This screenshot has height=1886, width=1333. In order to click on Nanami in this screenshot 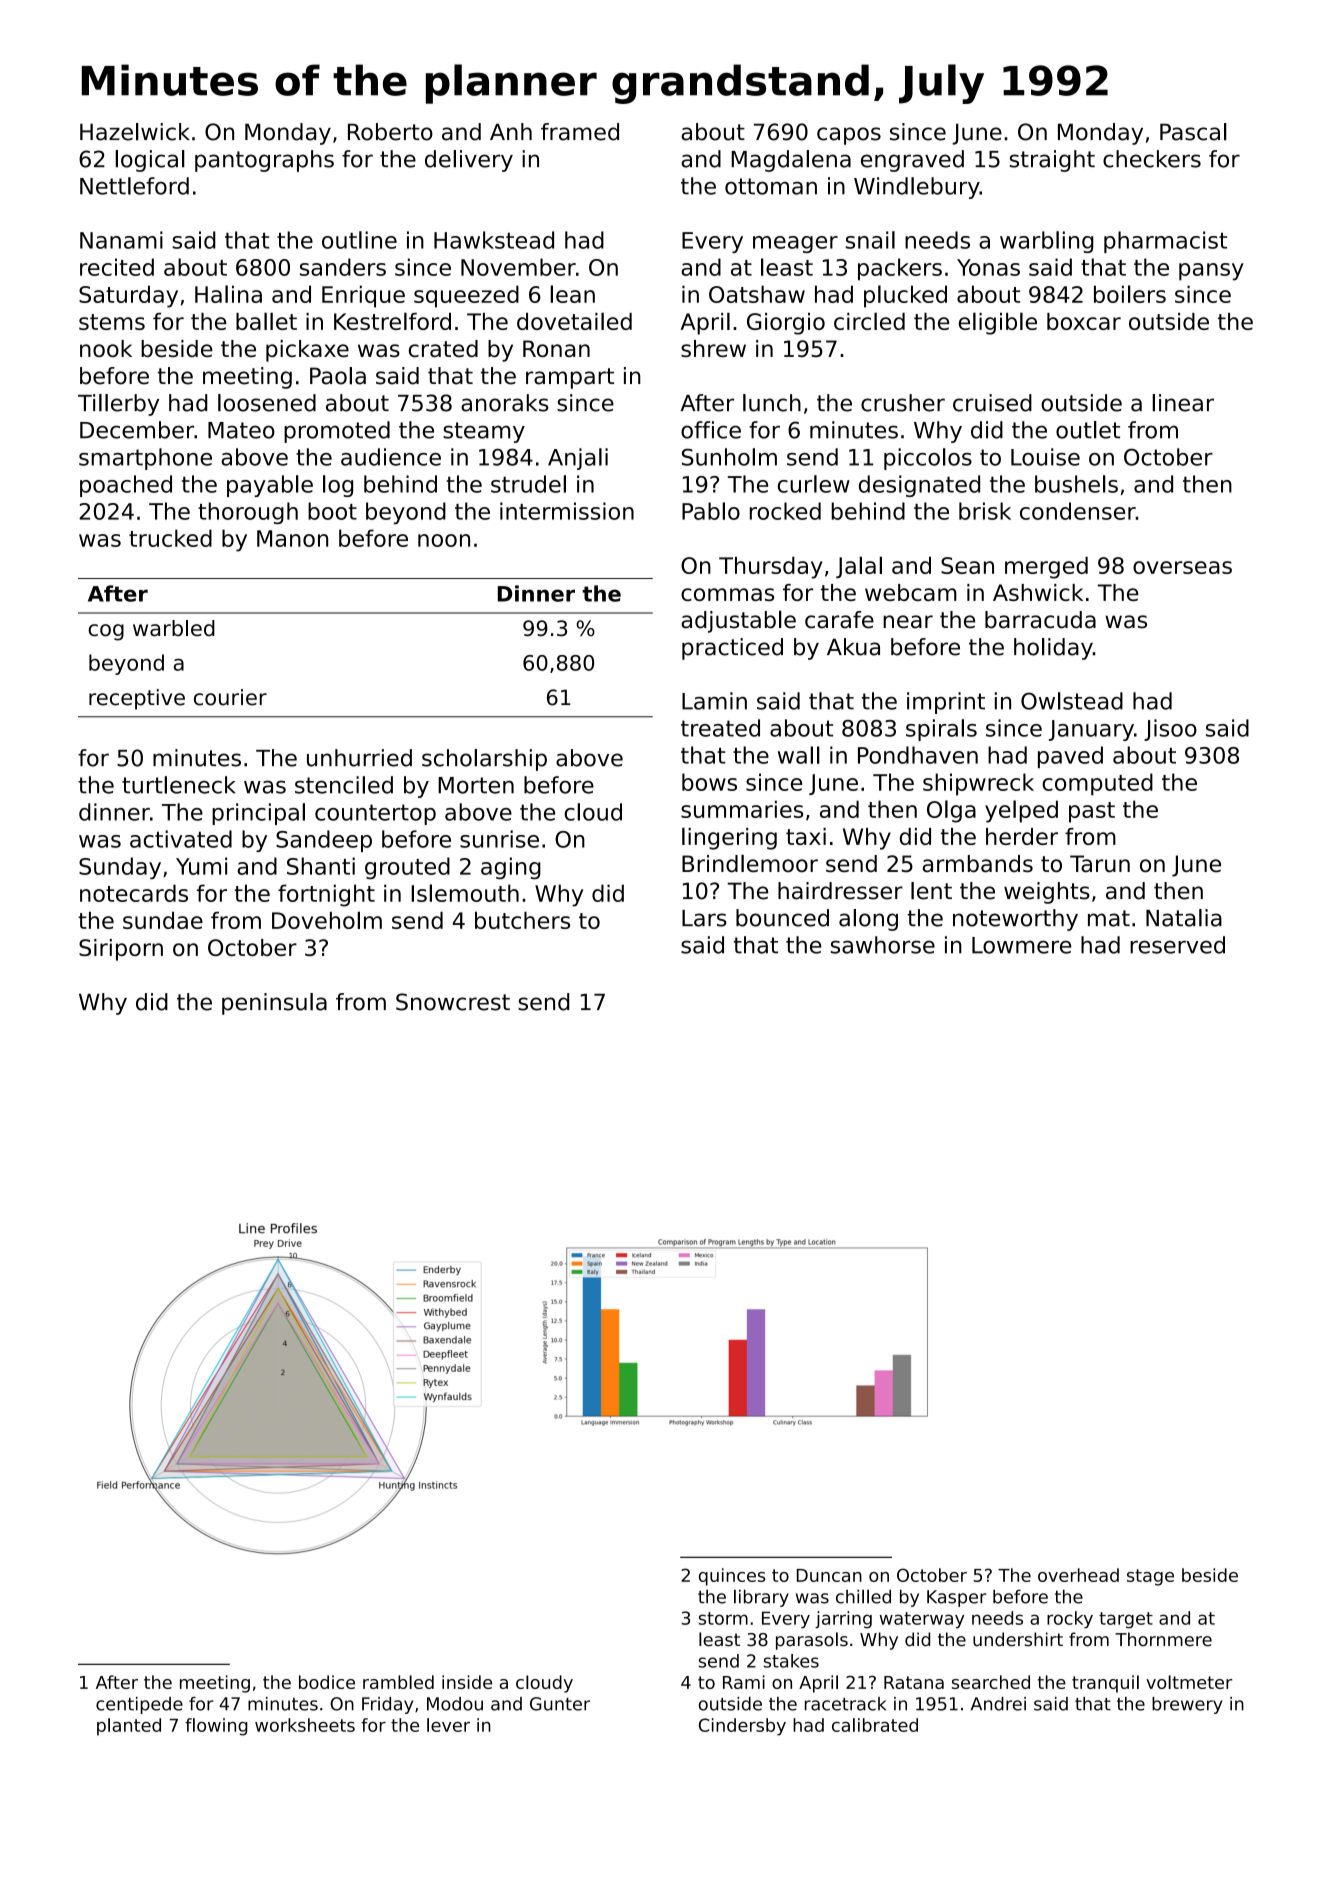, I will do `click(121, 240)`.
